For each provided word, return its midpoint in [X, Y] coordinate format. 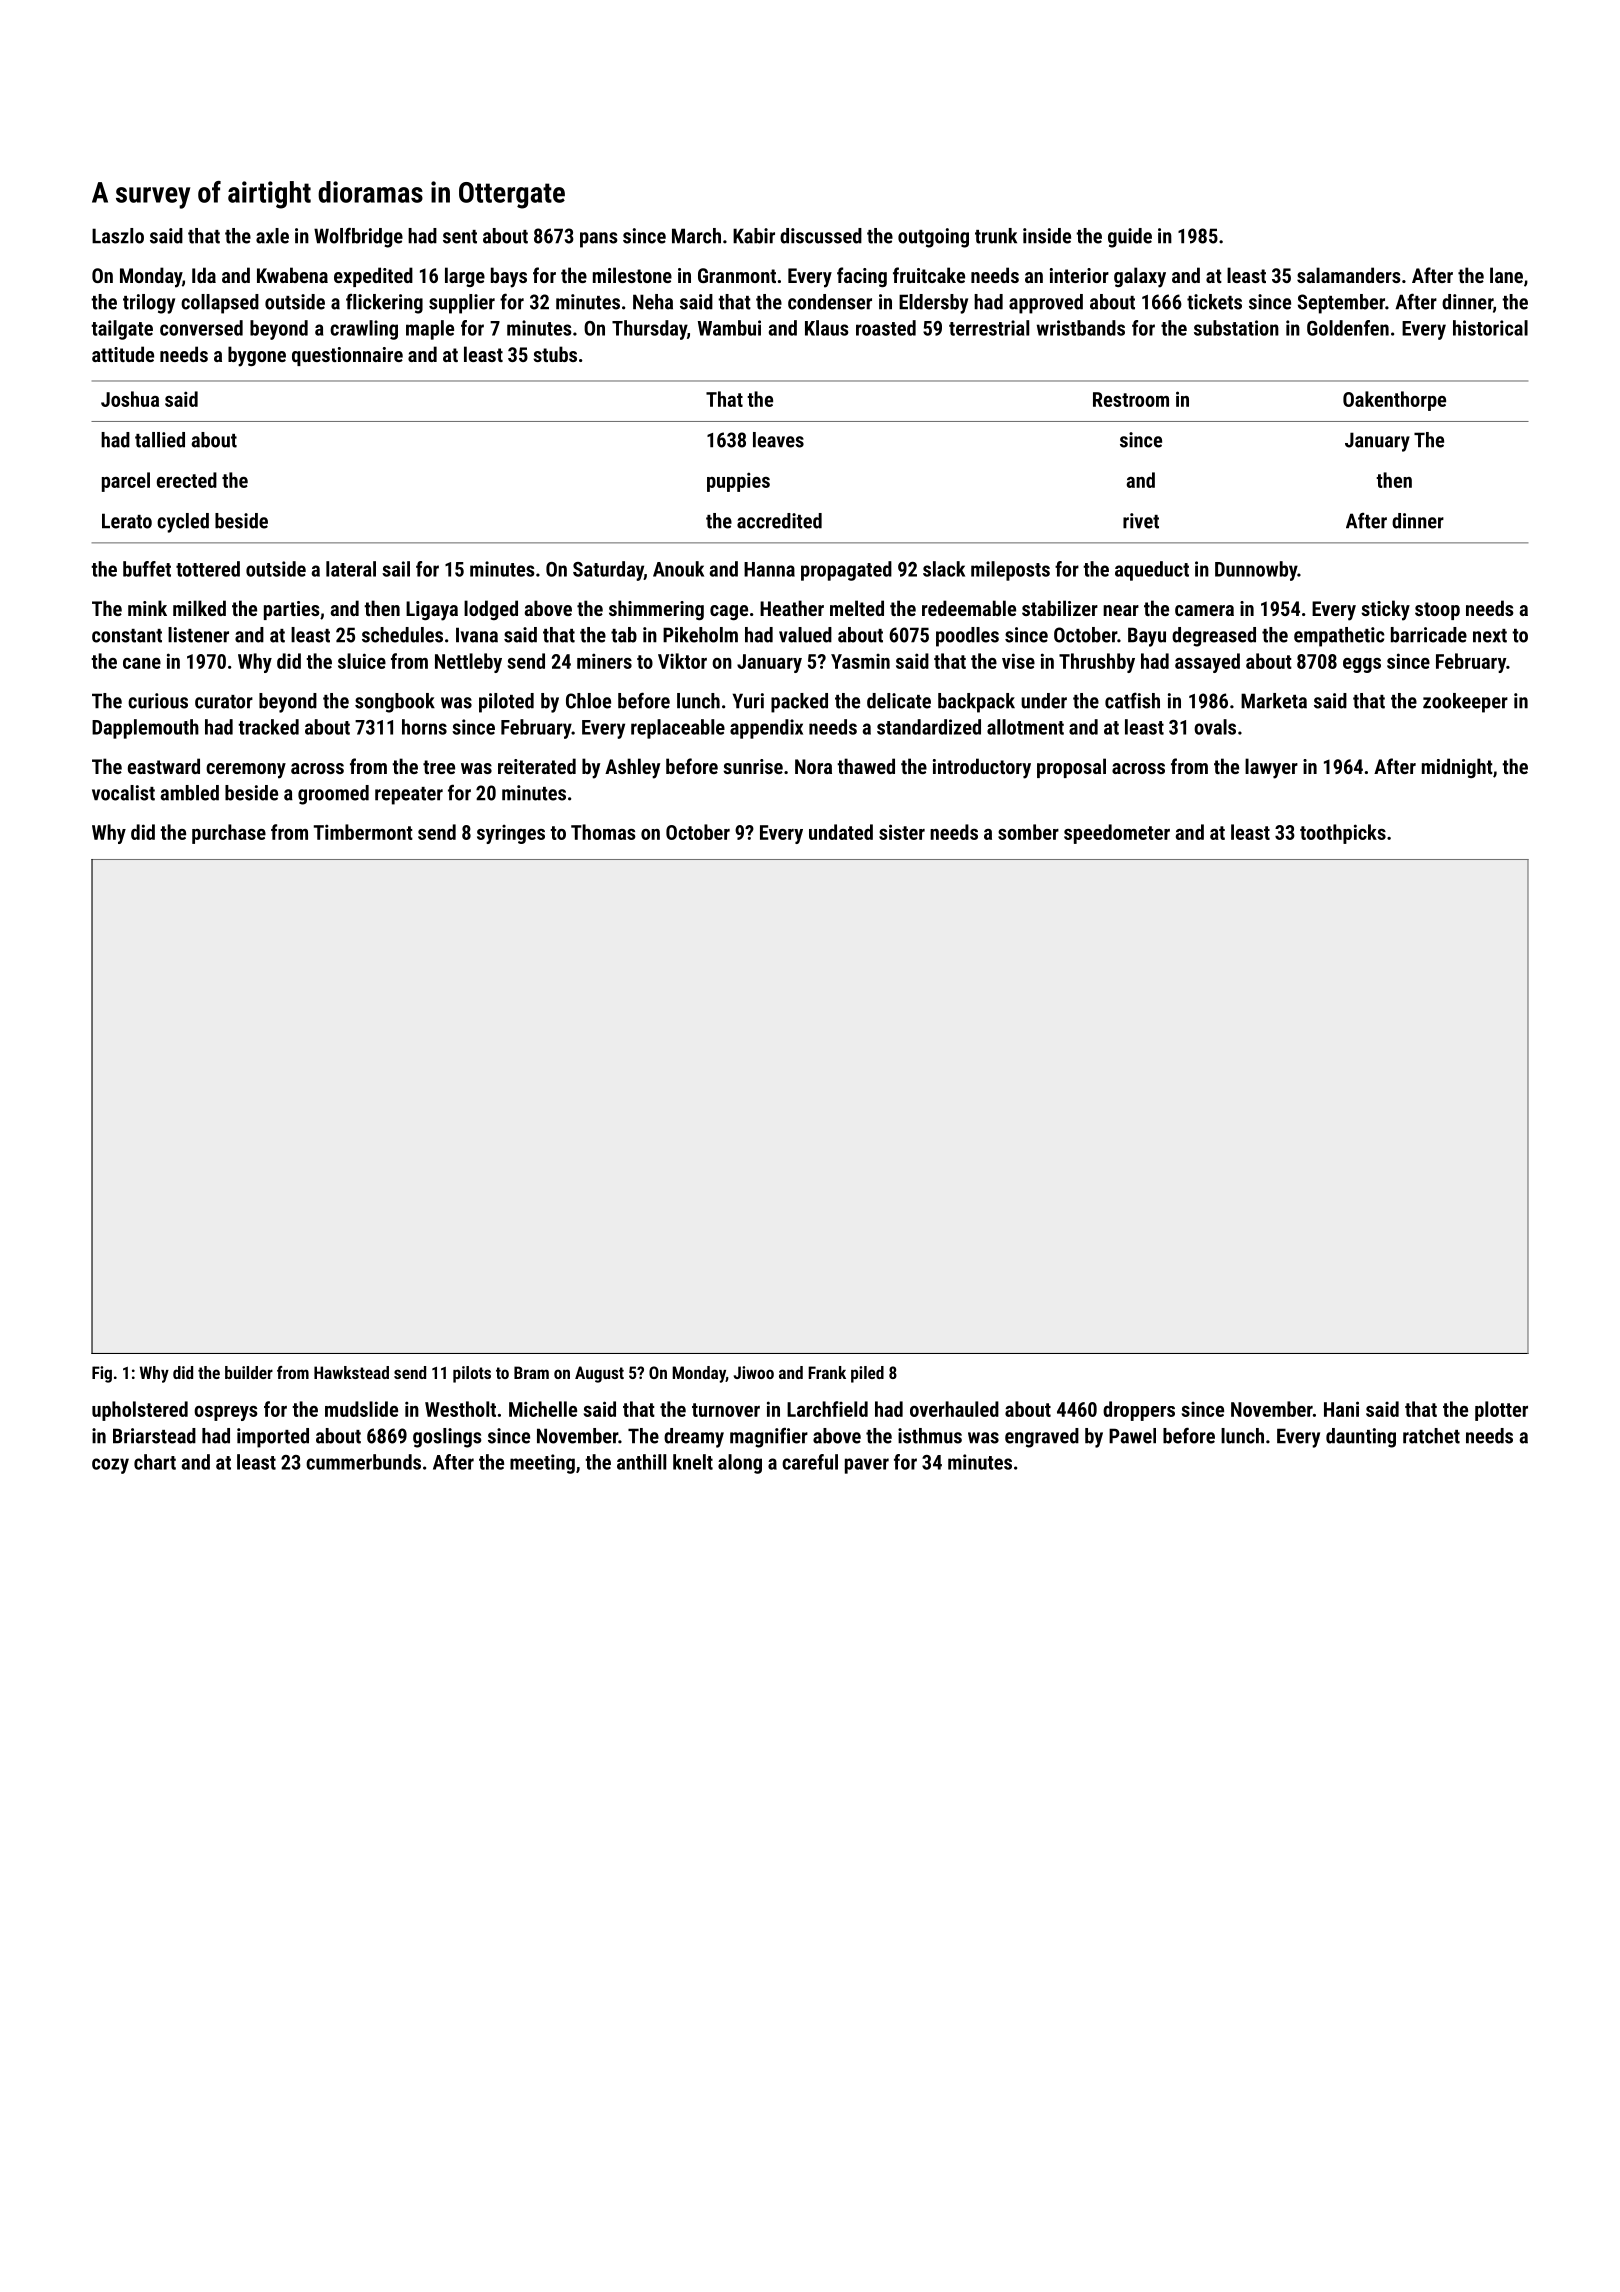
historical [1490, 328]
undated [841, 832]
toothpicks [1343, 834]
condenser [830, 302]
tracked [268, 727]
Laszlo [118, 236]
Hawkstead [351, 1372]
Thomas [603, 832]
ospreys [226, 1413]
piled [867, 1374]
